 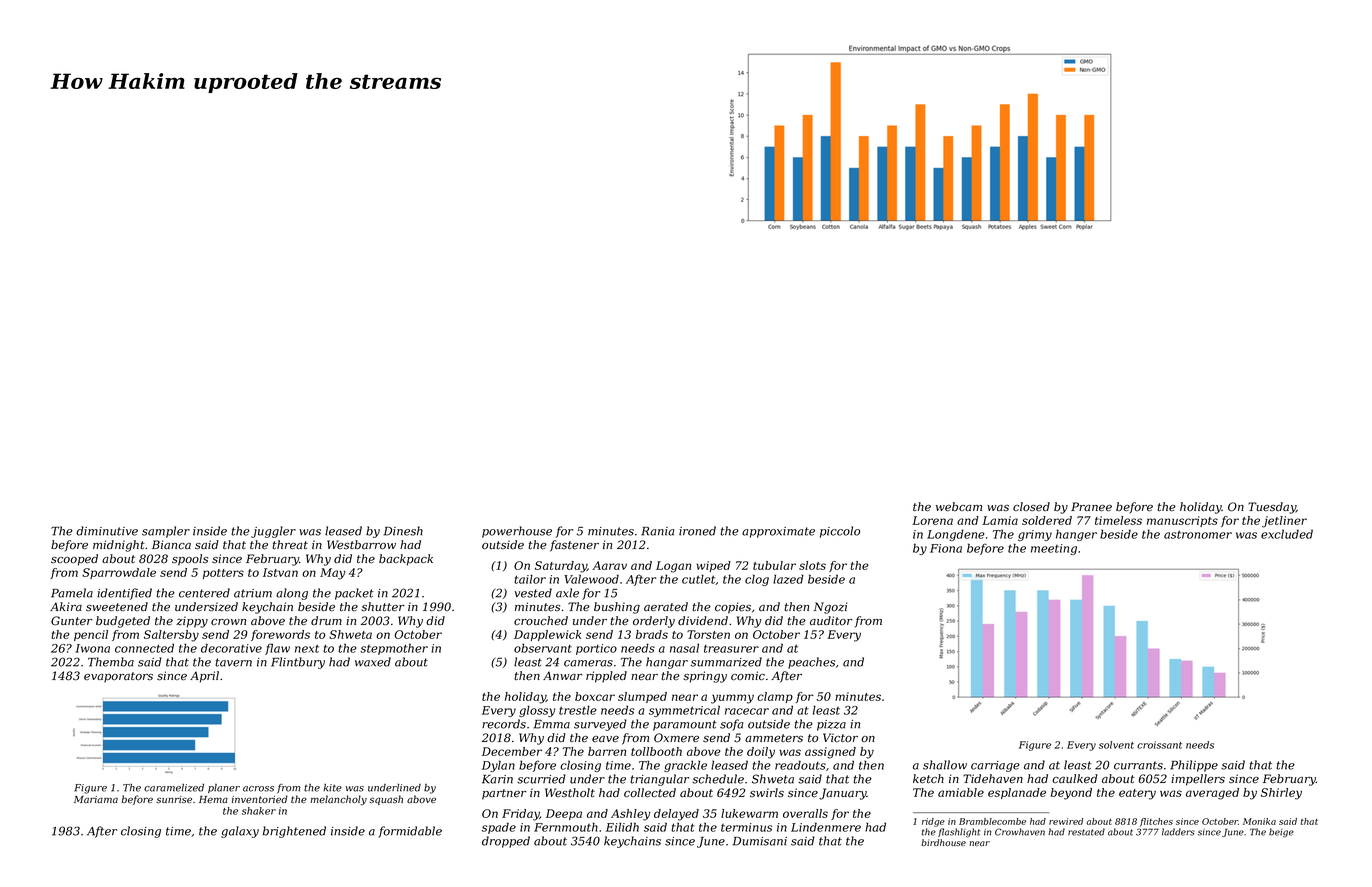 I want to click on cutlet, so click(x=699, y=579).
